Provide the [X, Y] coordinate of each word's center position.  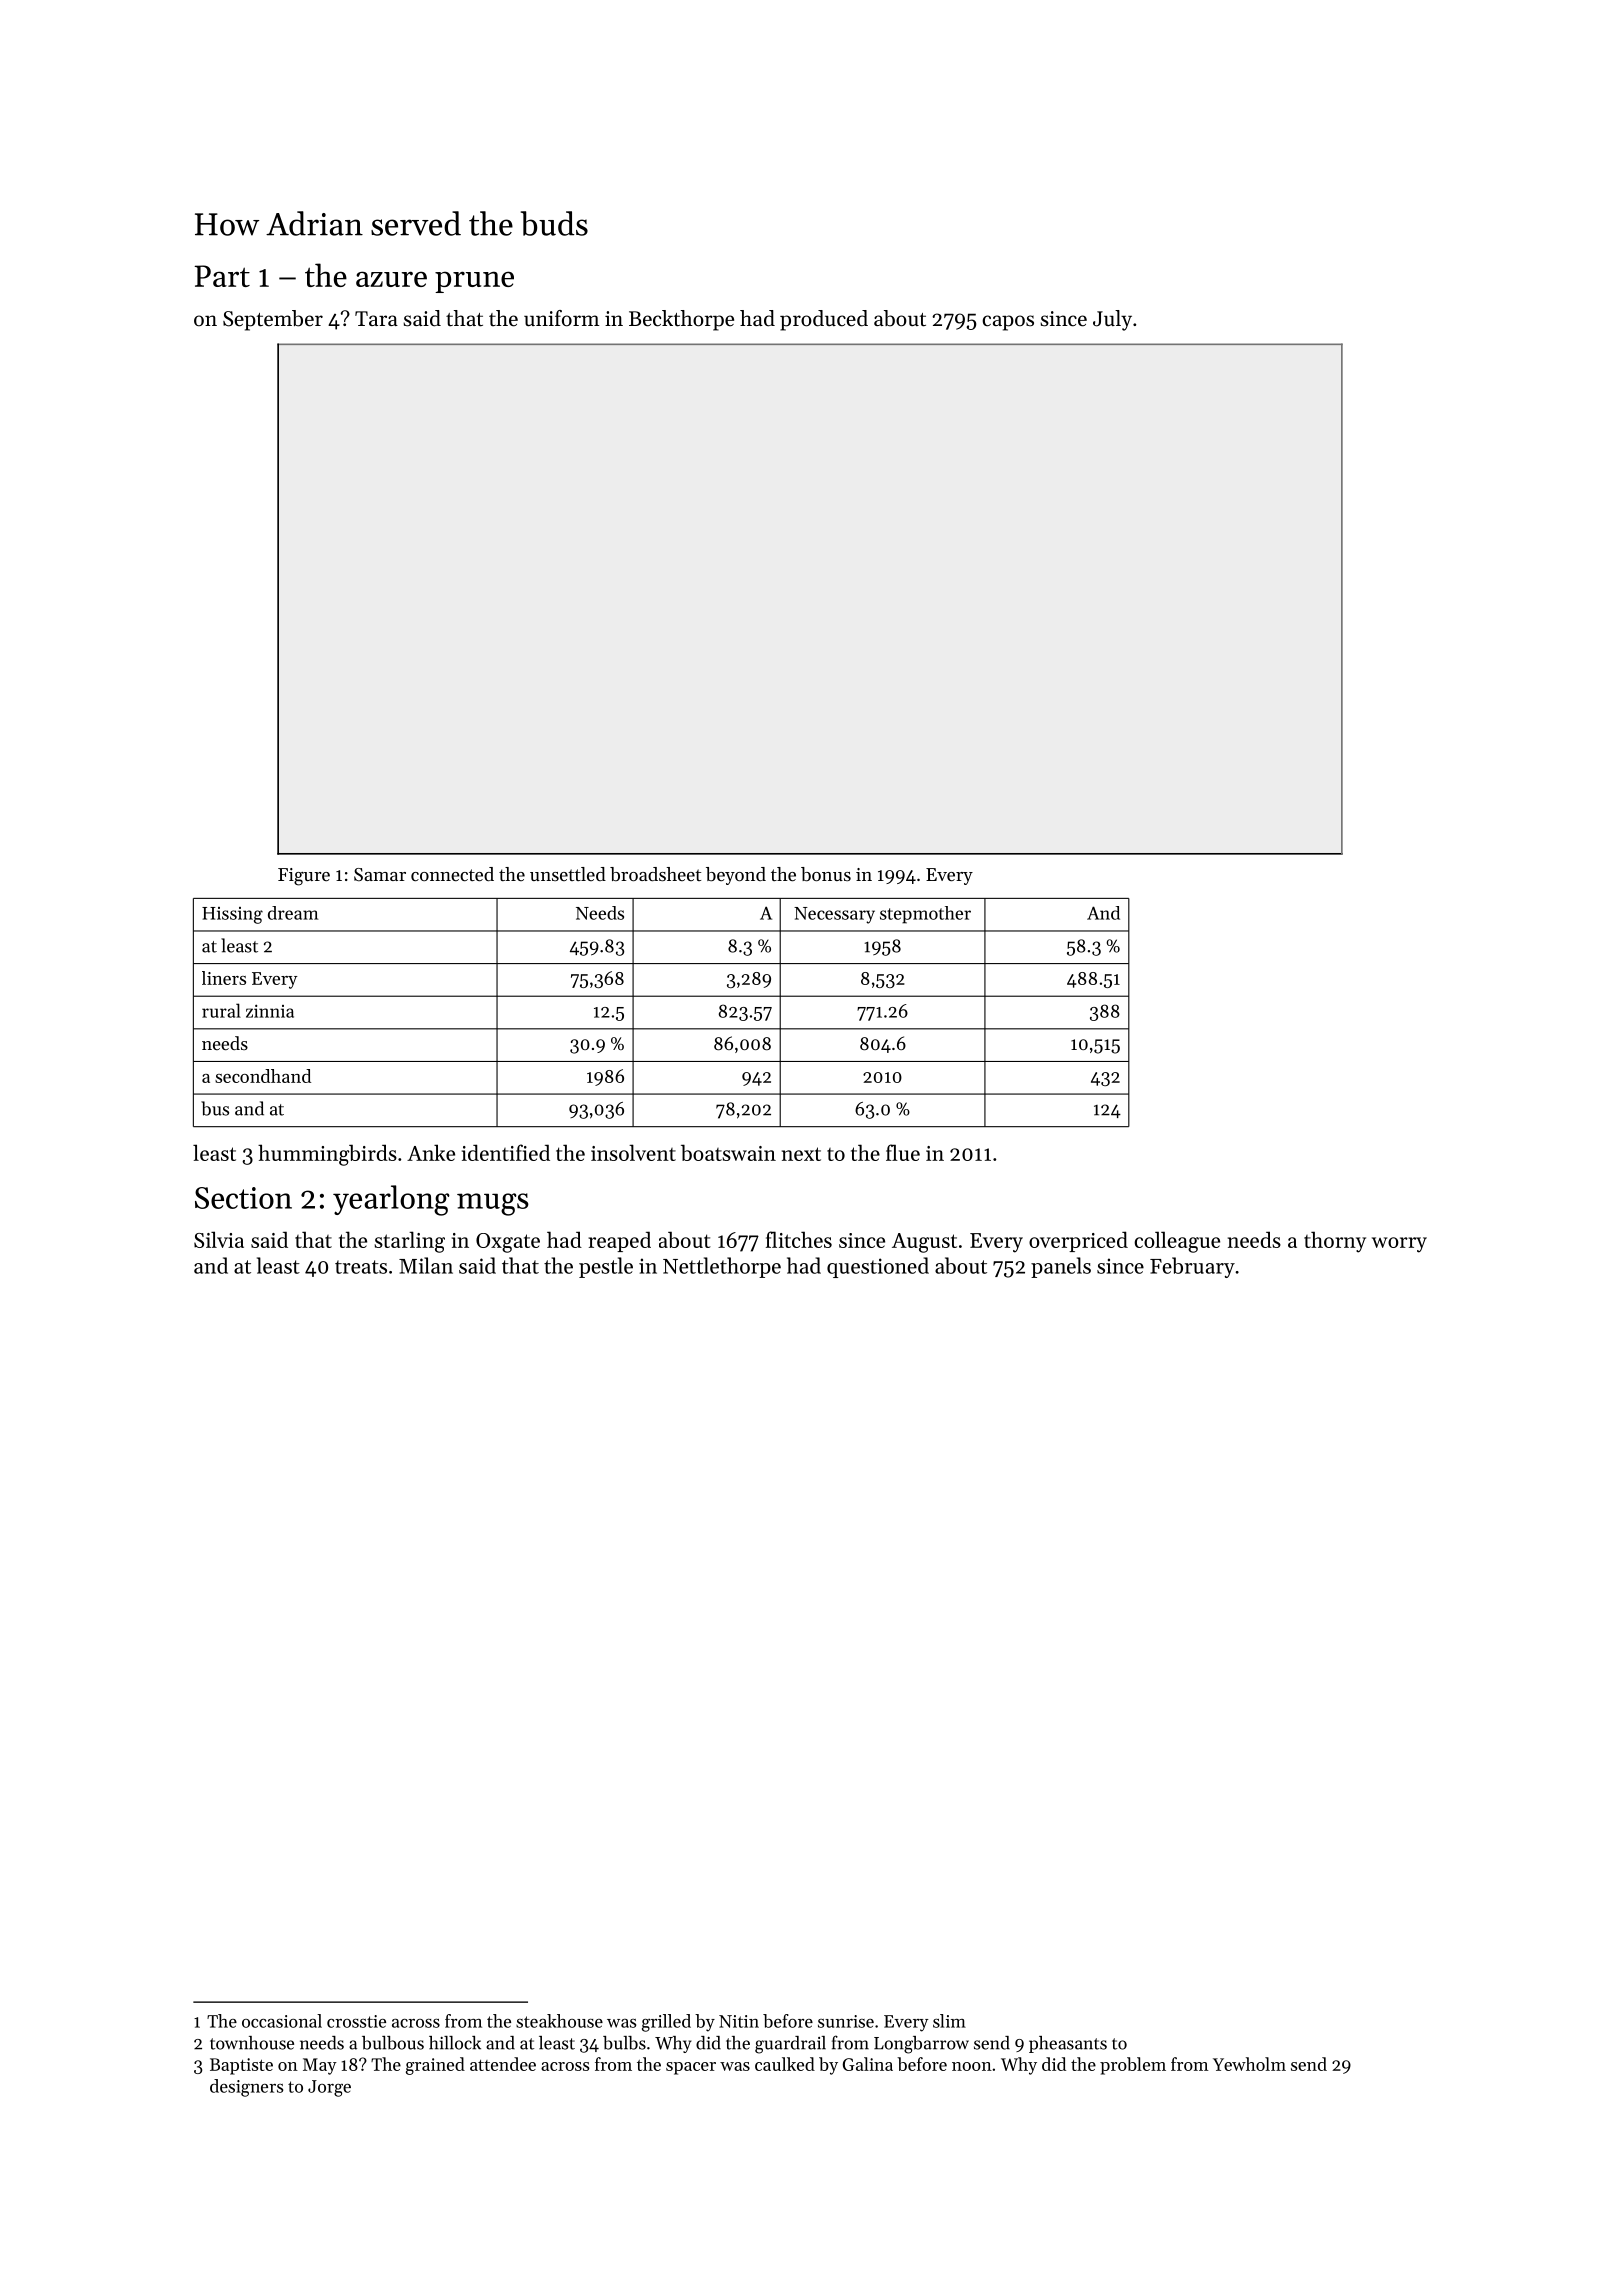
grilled [666, 2023]
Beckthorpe [681, 320]
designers [246, 2088]
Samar [380, 874]
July [1112, 320]
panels [1061, 1267]
